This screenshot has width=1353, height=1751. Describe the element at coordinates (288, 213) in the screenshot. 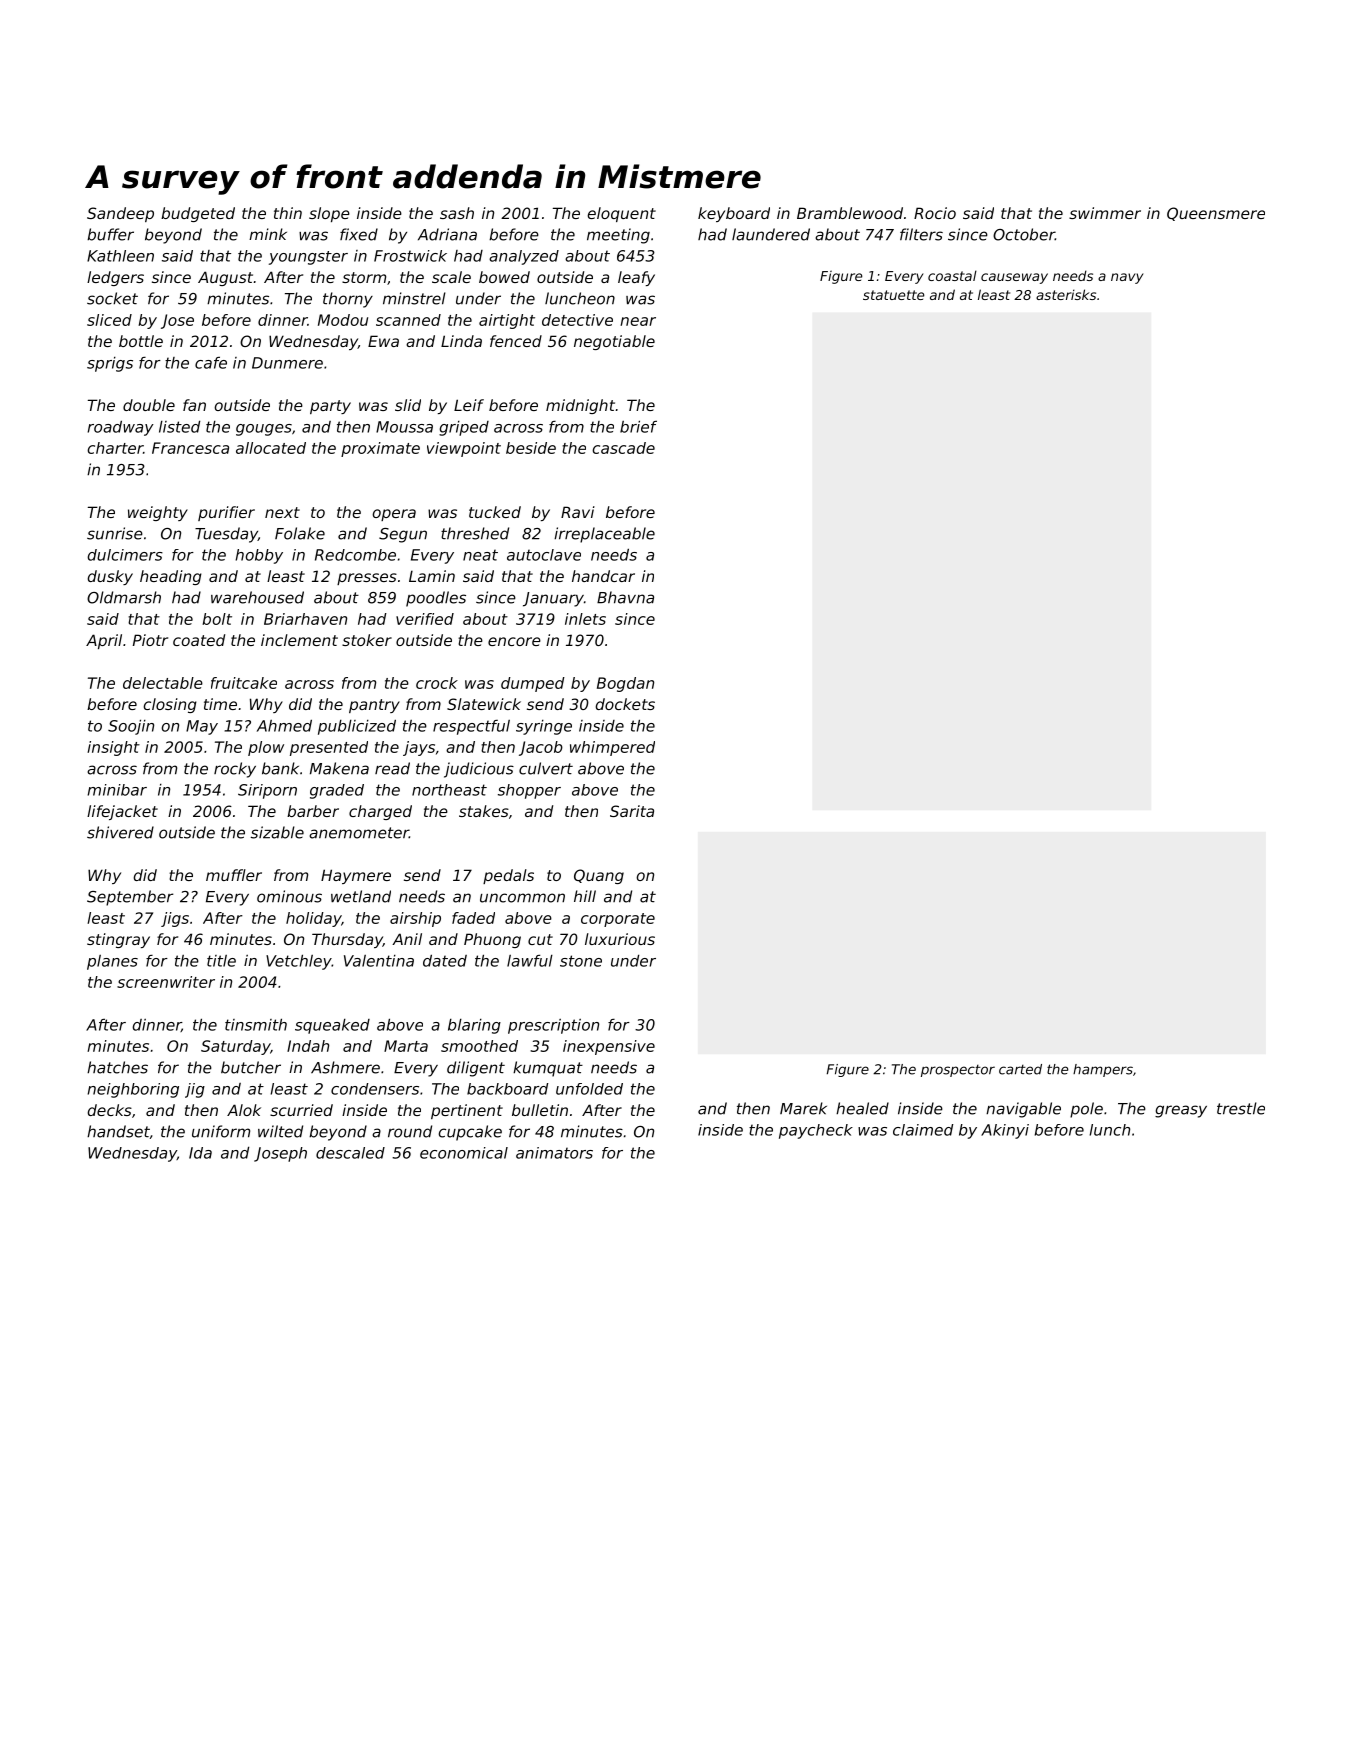

I see `thin` at that location.
